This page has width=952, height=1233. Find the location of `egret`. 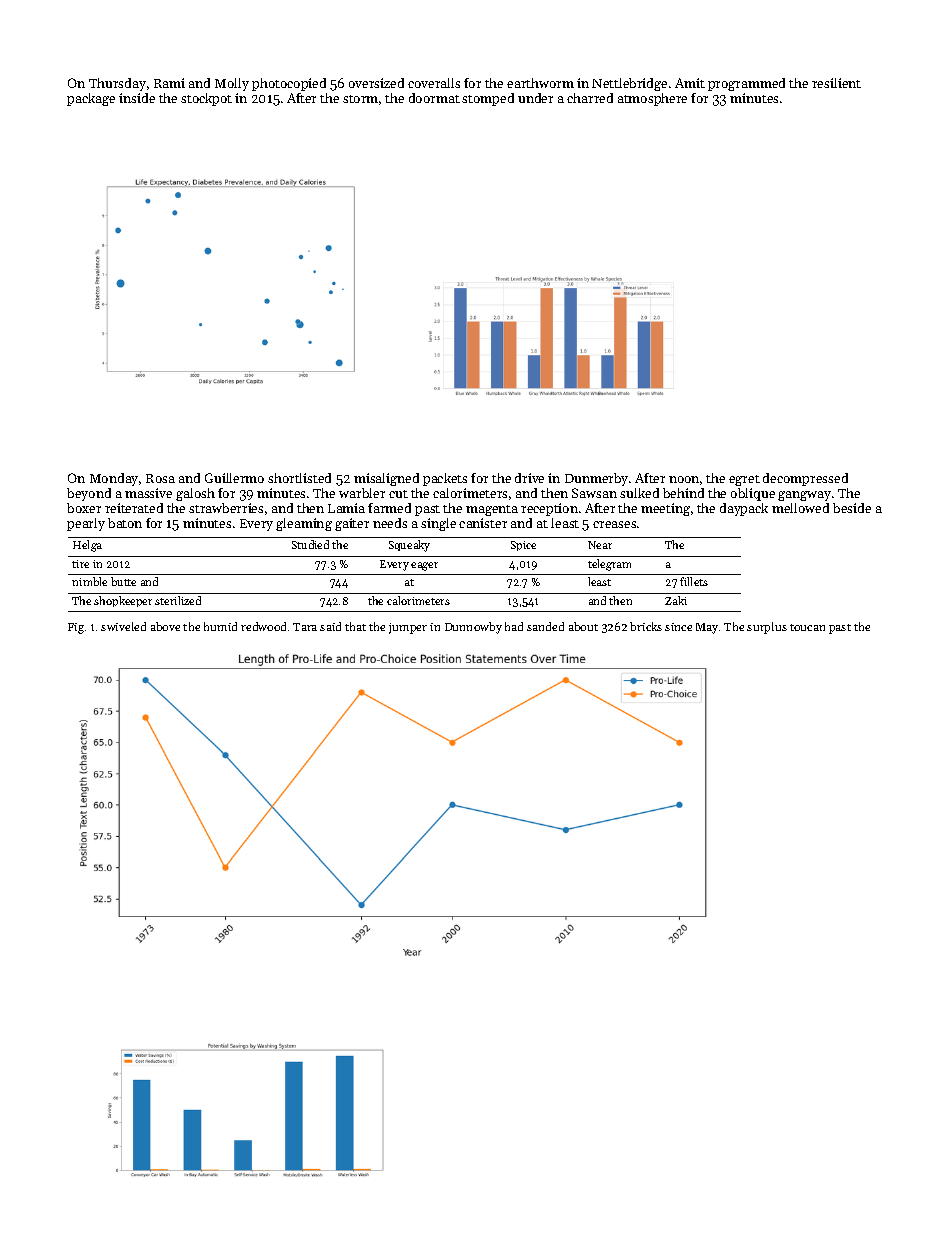

egret is located at coordinates (744, 480).
